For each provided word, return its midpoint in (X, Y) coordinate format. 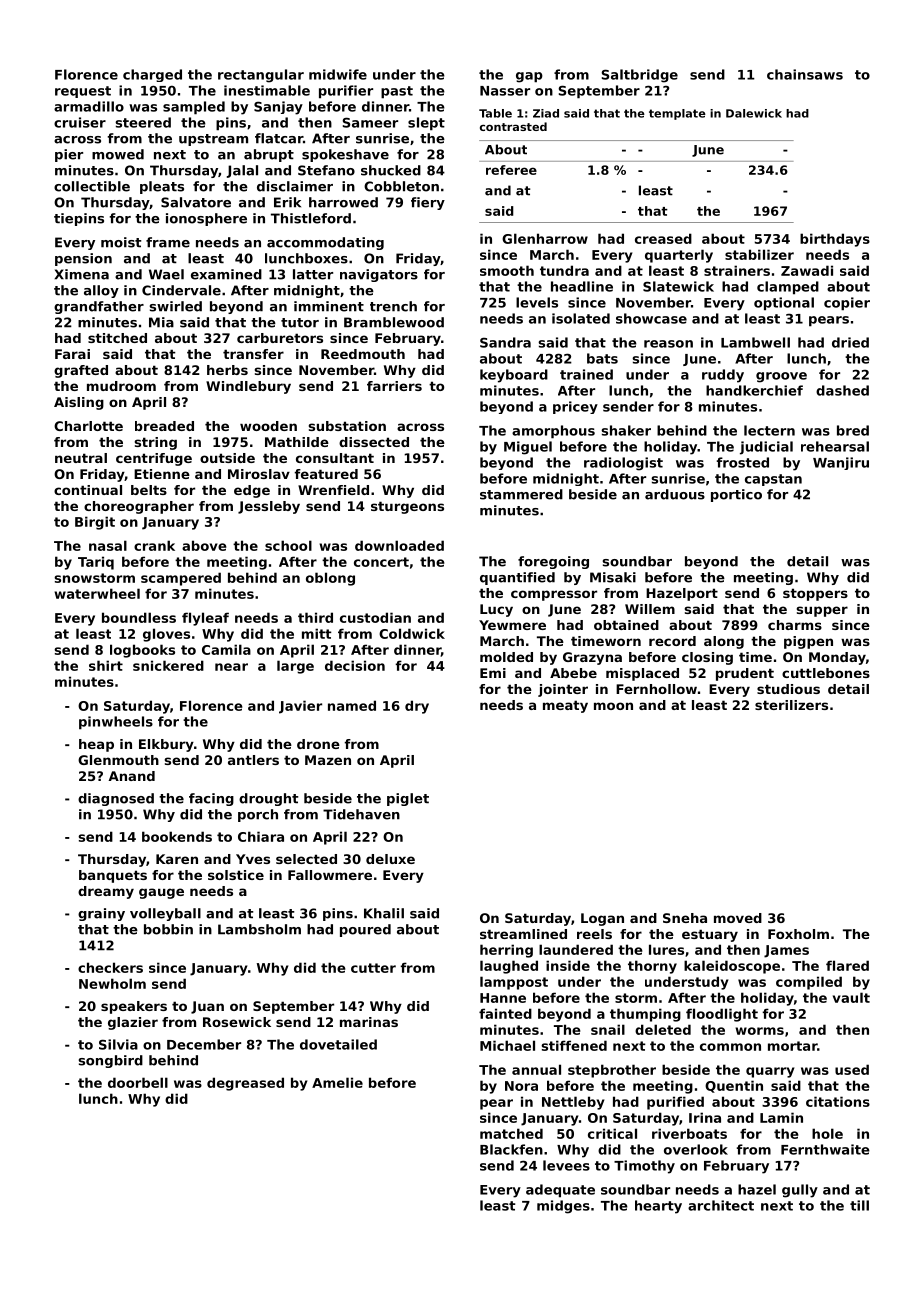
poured (365, 930)
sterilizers (791, 705)
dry (417, 707)
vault (851, 997)
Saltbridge (640, 76)
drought (268, 799)
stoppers (815, 594)
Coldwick (412, 633)
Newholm (112, 983)
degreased (245, 1084)
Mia (161, 322)
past (397, 92)
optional (784, 304)
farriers (394, 386)
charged (152, 75)
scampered (181, 579)
